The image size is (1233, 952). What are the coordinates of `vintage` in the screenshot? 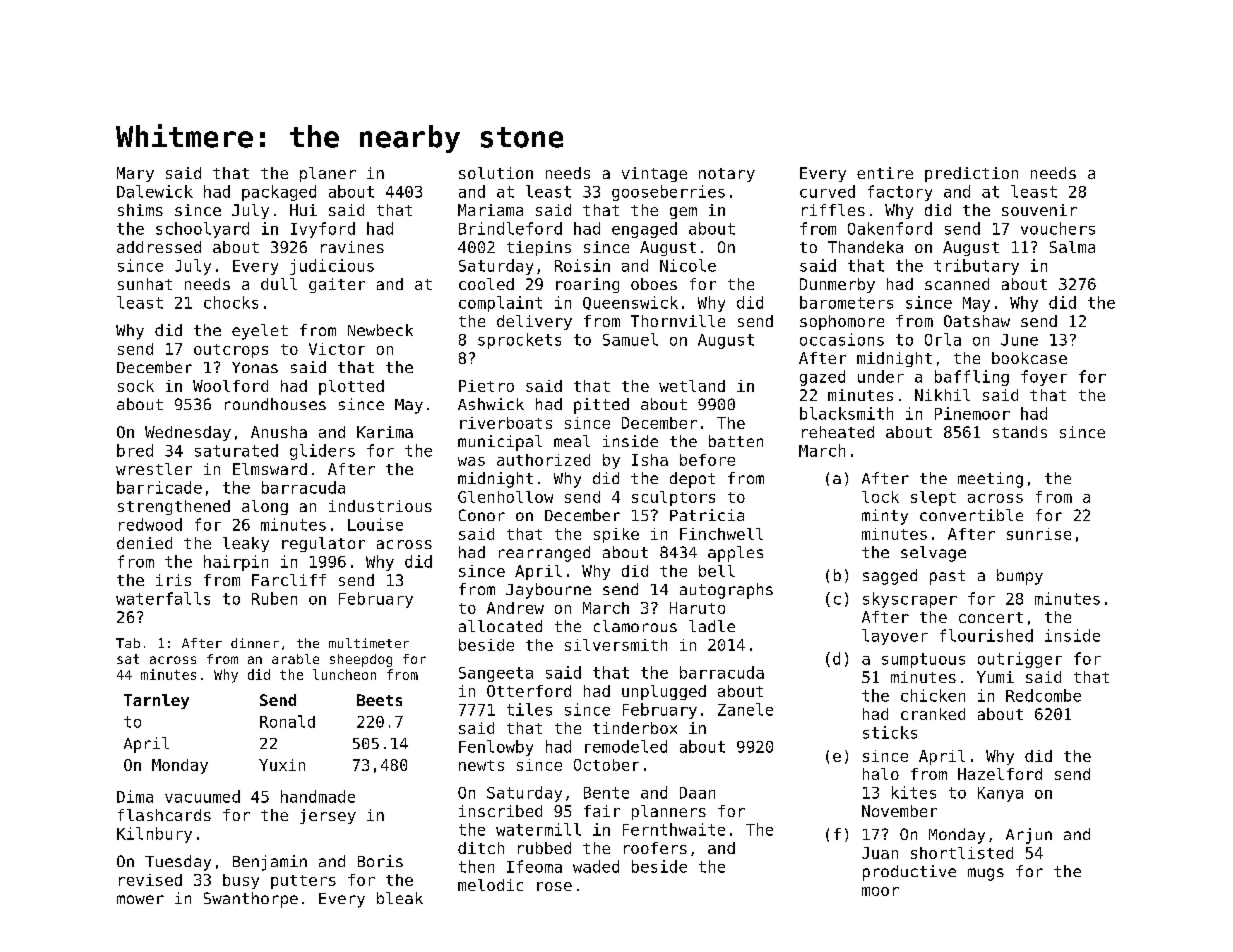 It's located at (654, 174).
